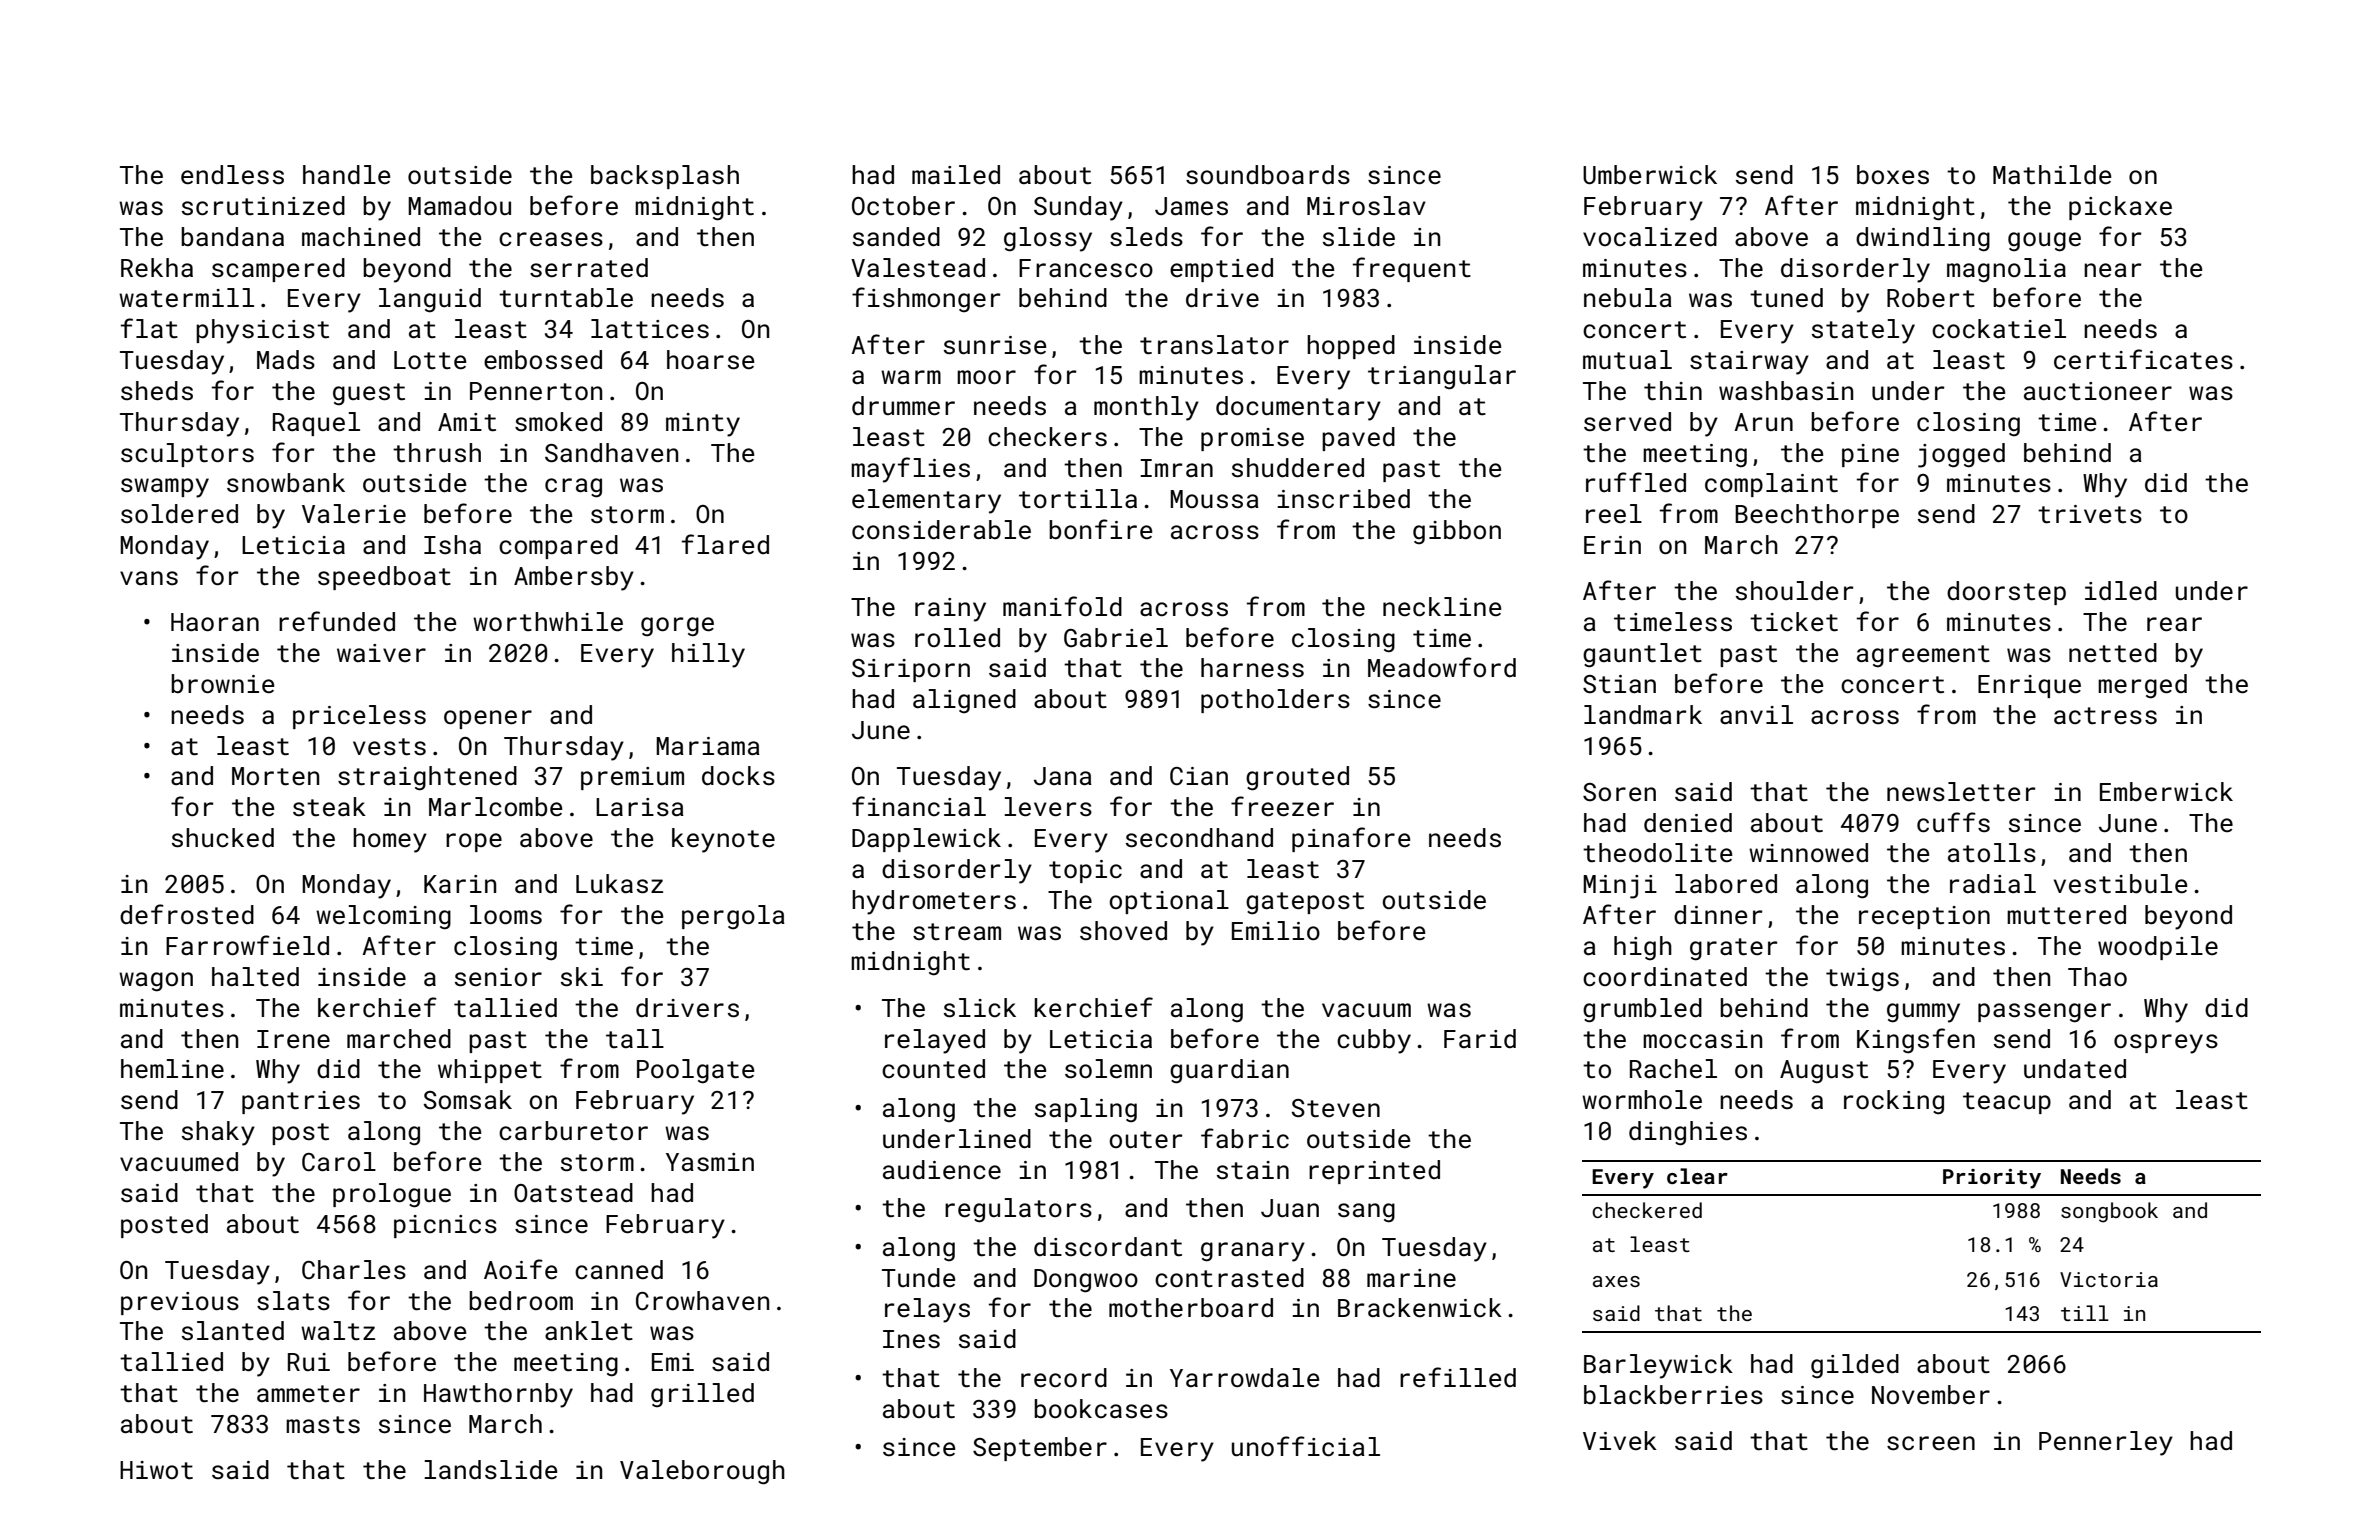 The image size is (2380, 1540). I want to click on wormhole, so click(1642, 1100).
